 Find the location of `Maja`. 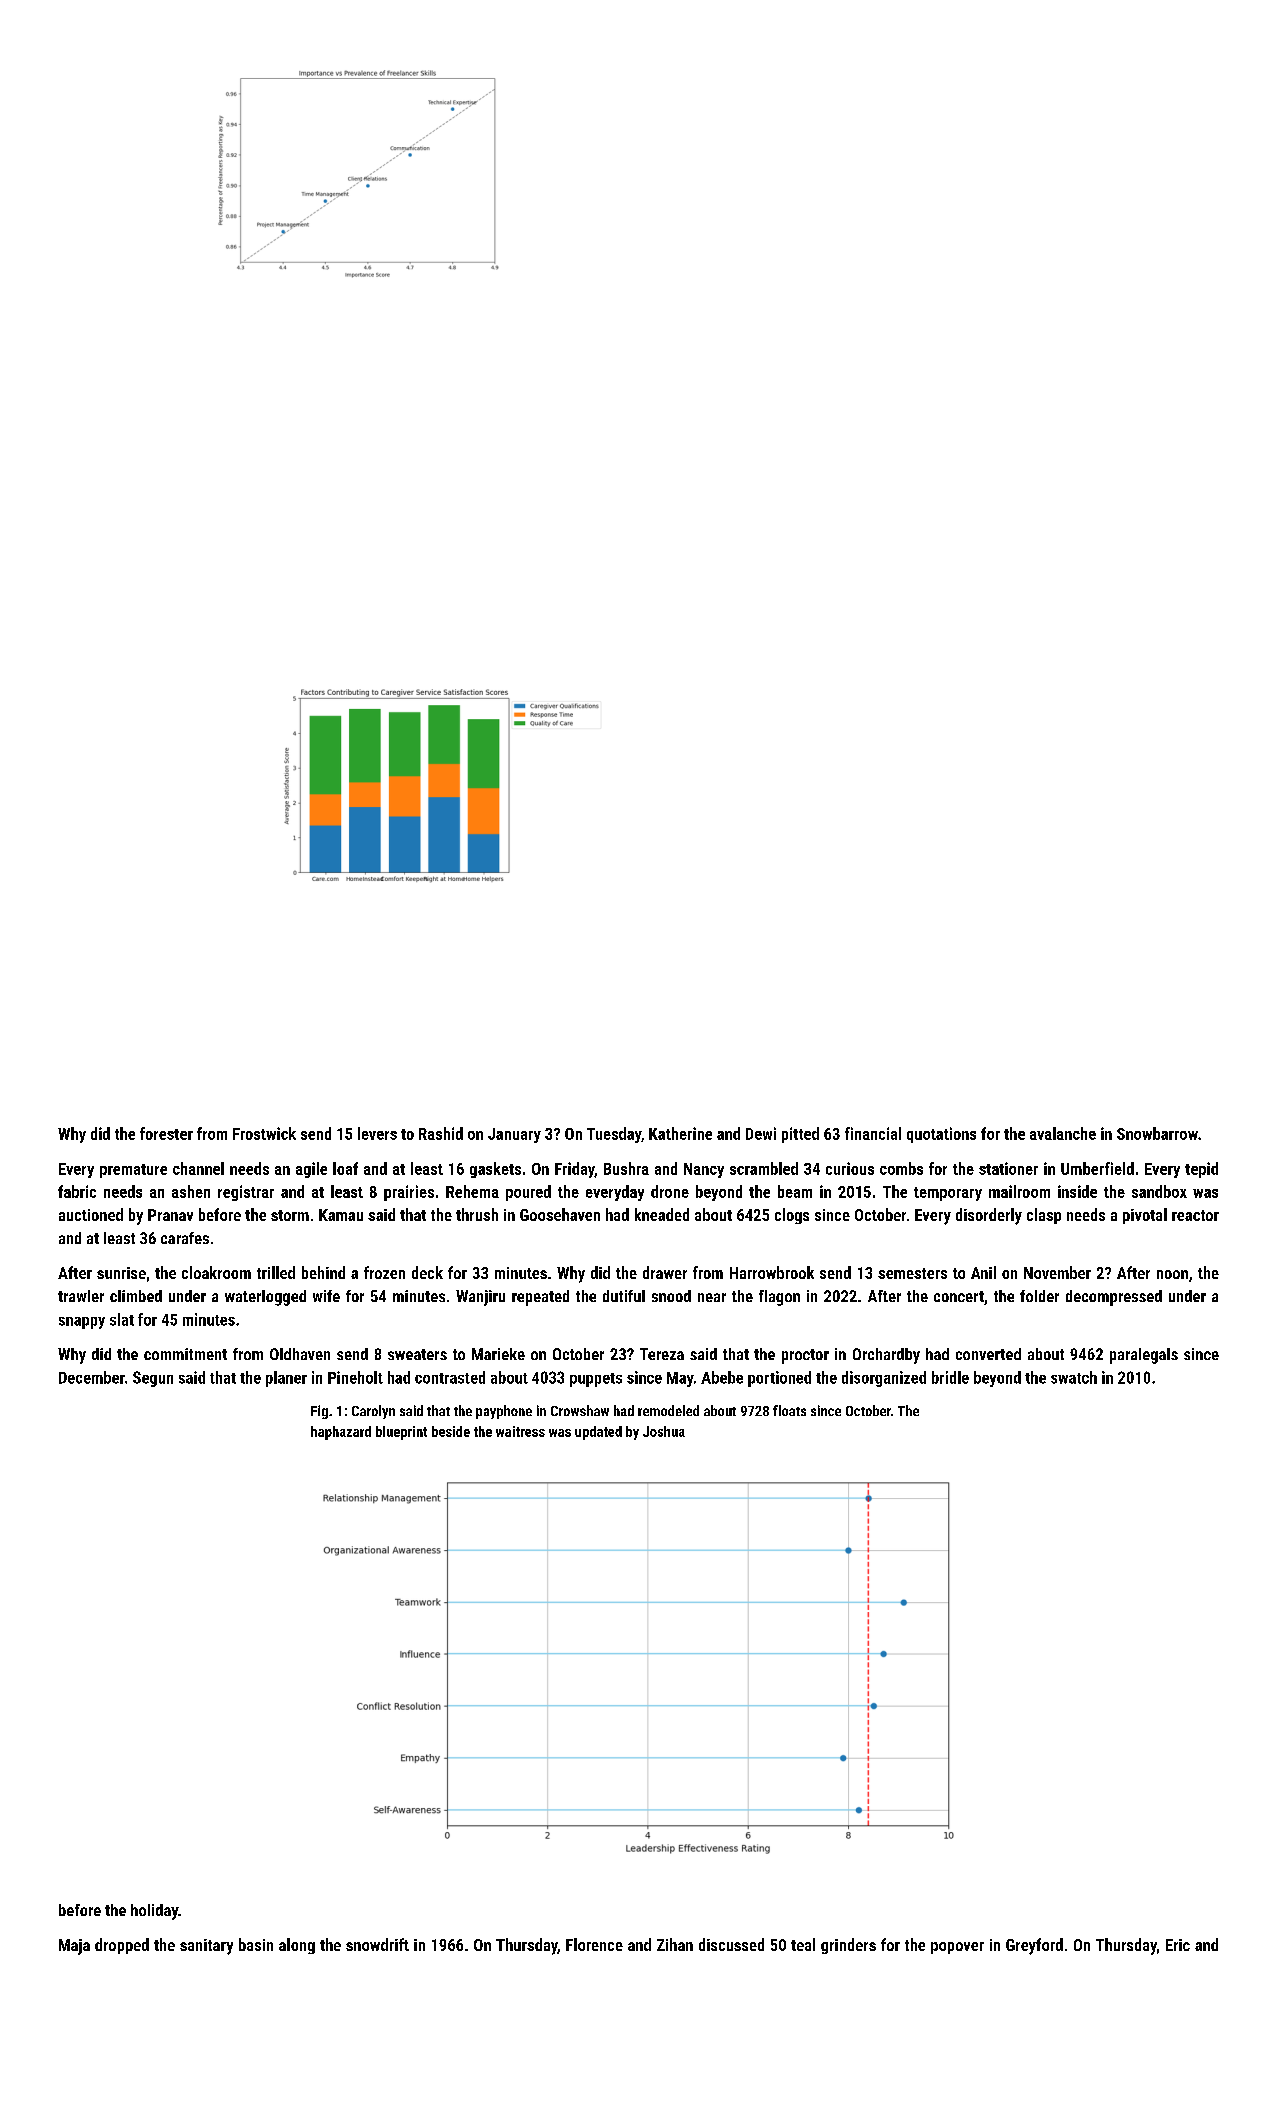

Maja is located at coordinates (74, 1947).
